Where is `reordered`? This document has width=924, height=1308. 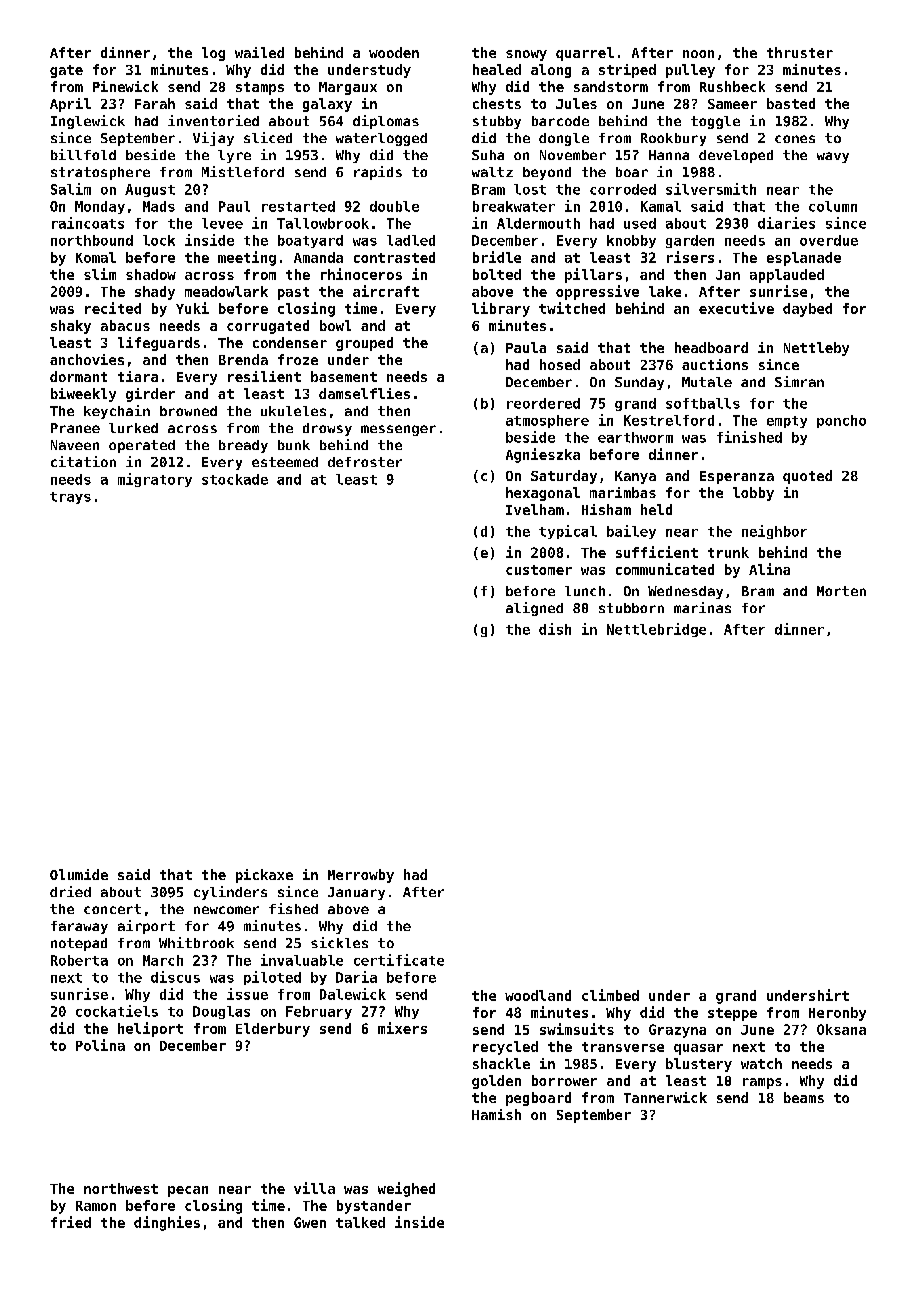
reordered is located at coordinates (543, 403).
